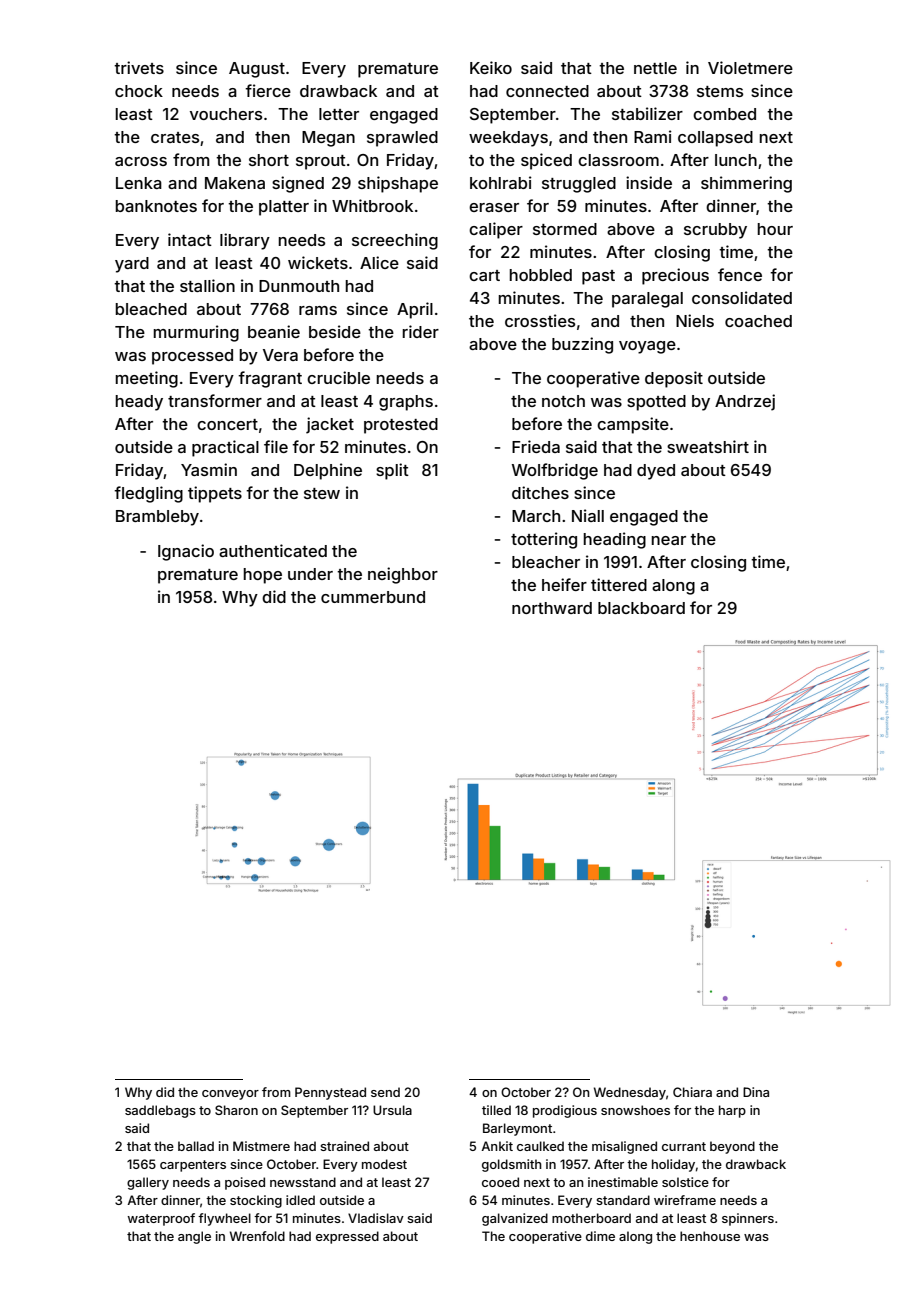 This screenshot has width=908, height=1316. Describe the element at coordinates (647, 347) in the screenshot. I see `voyage` at that location.
